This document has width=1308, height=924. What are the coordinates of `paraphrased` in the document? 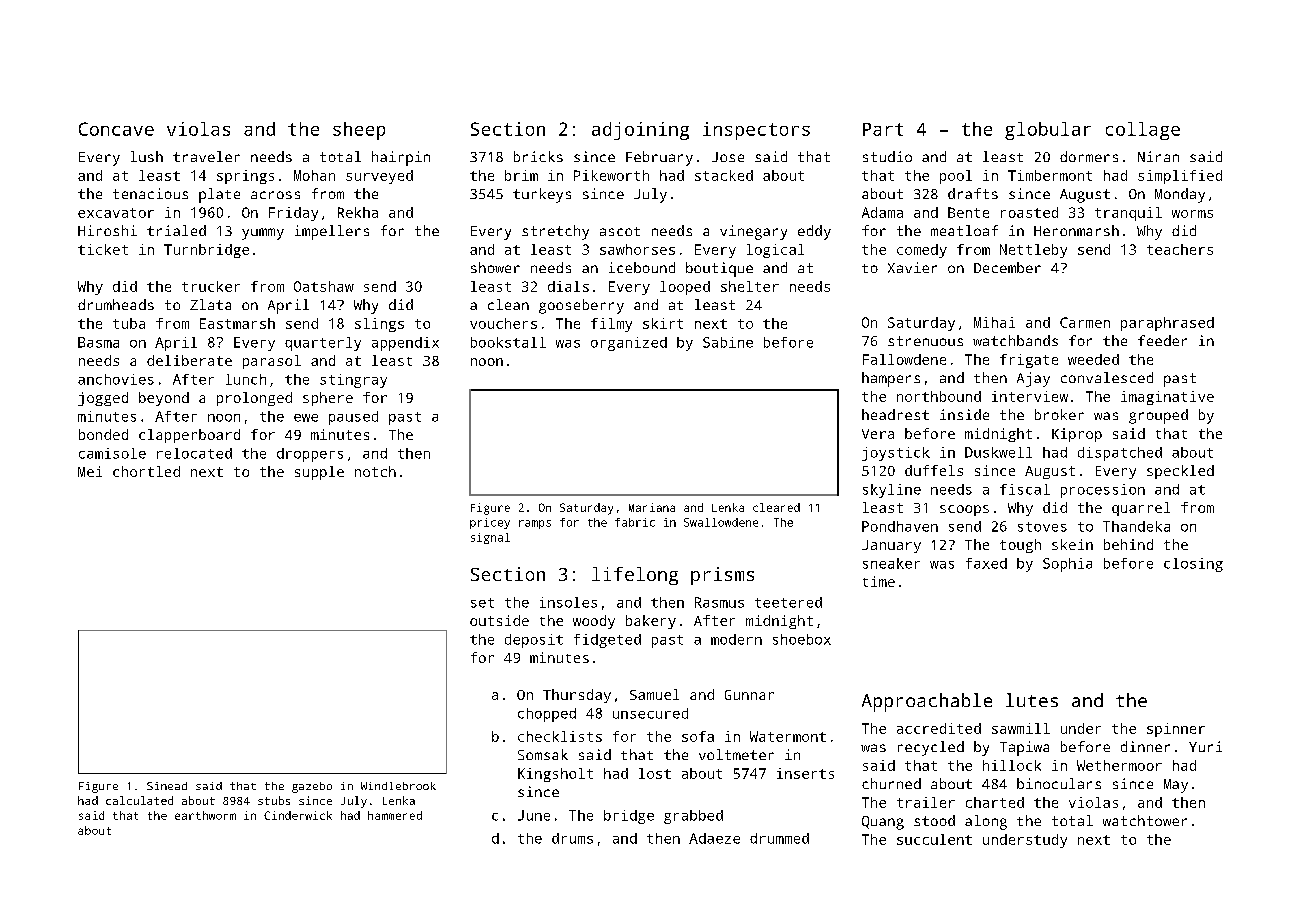 It's located at (1167, 324).
